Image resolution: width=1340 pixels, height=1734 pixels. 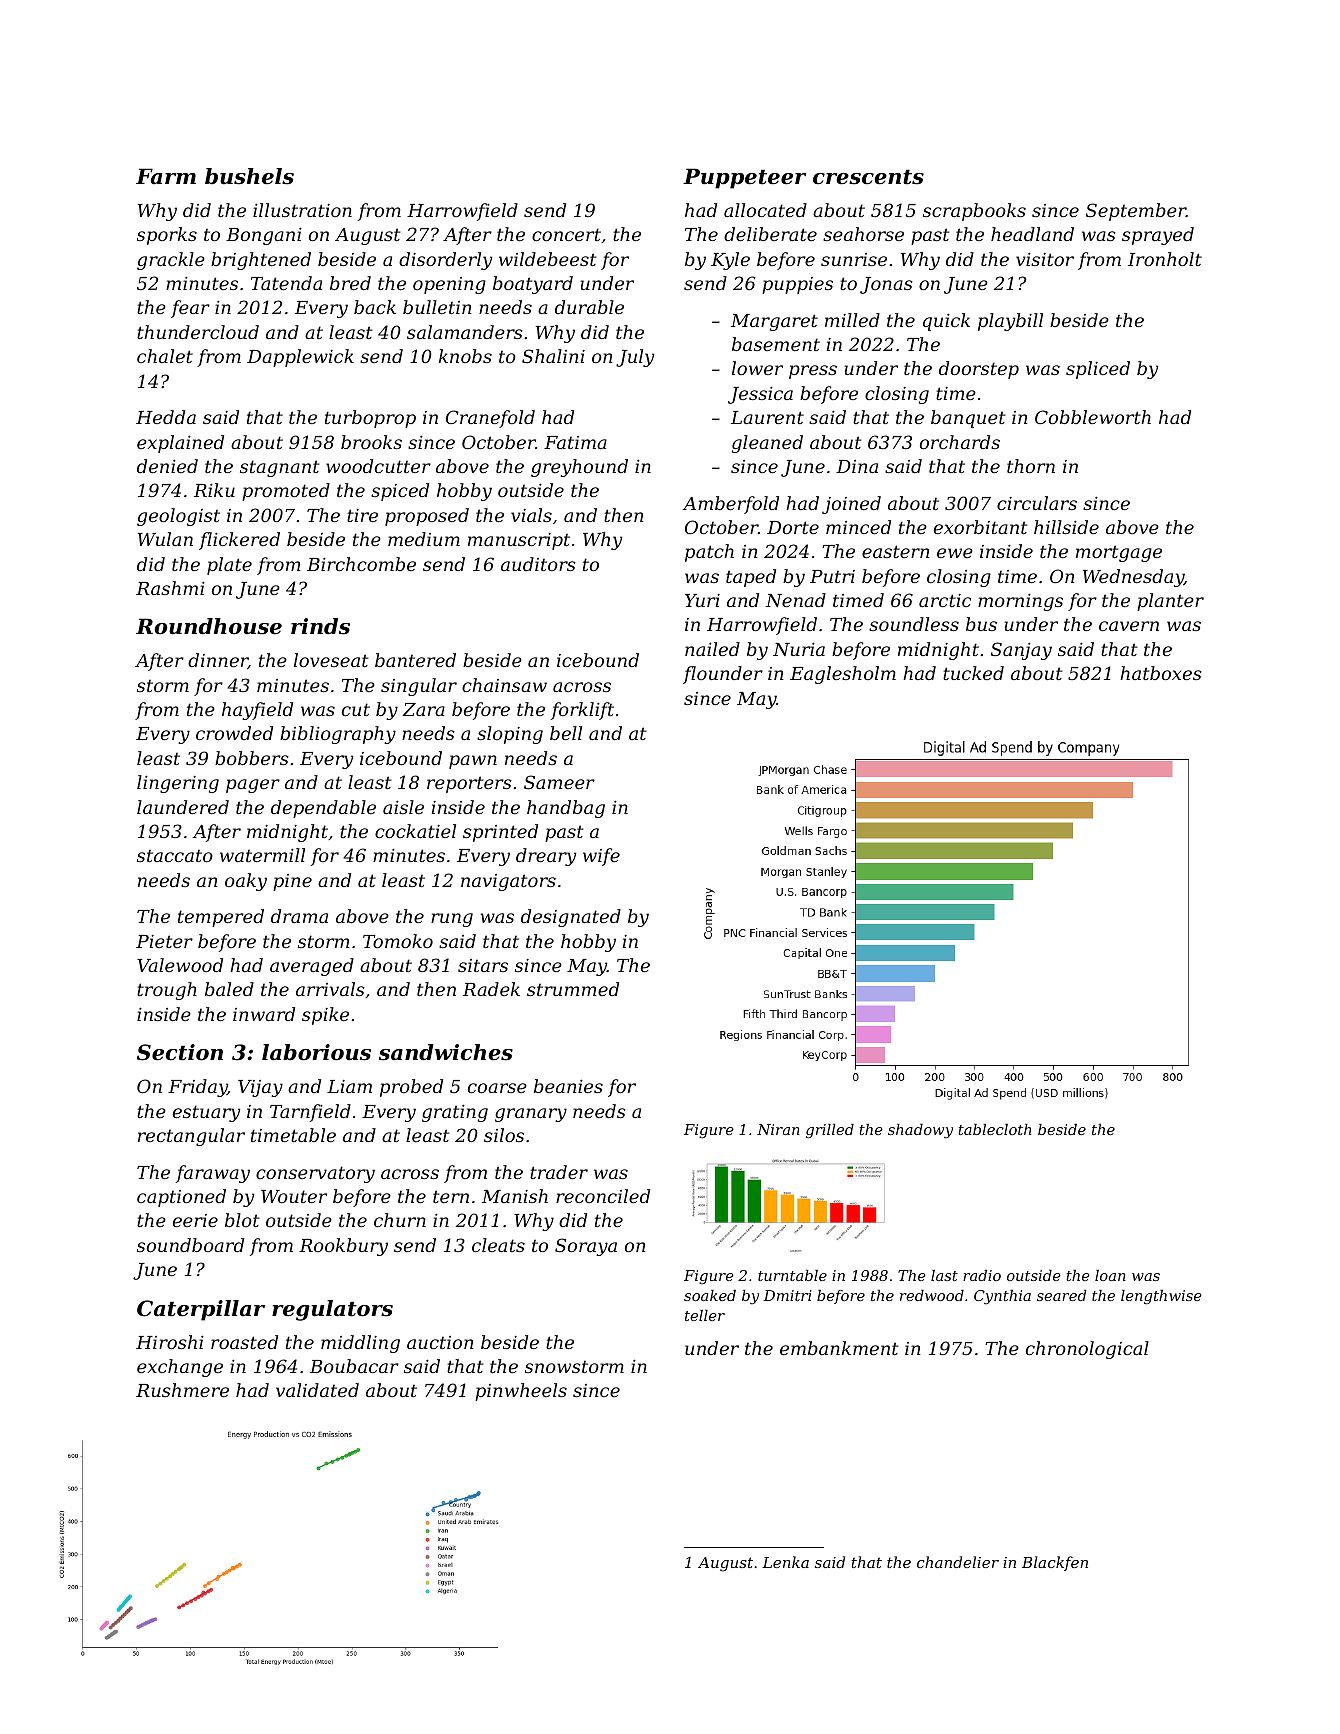 What do you see at coordinates (171, 261) in the document?
I see `grackle` at bounding box center [171, 261].
